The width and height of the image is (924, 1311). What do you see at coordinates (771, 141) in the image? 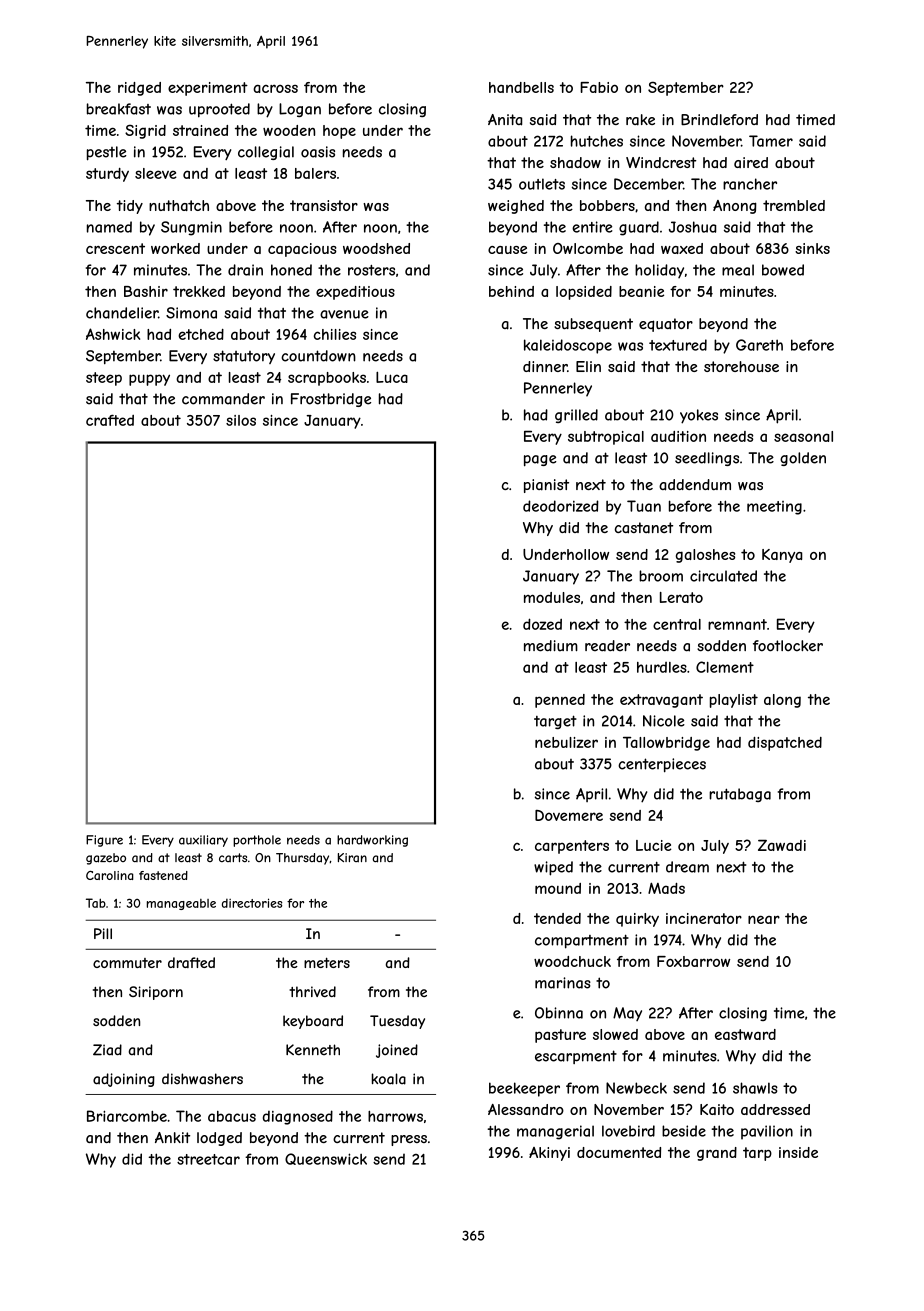
I see `Tamer` at bounding box center [771, 141].
